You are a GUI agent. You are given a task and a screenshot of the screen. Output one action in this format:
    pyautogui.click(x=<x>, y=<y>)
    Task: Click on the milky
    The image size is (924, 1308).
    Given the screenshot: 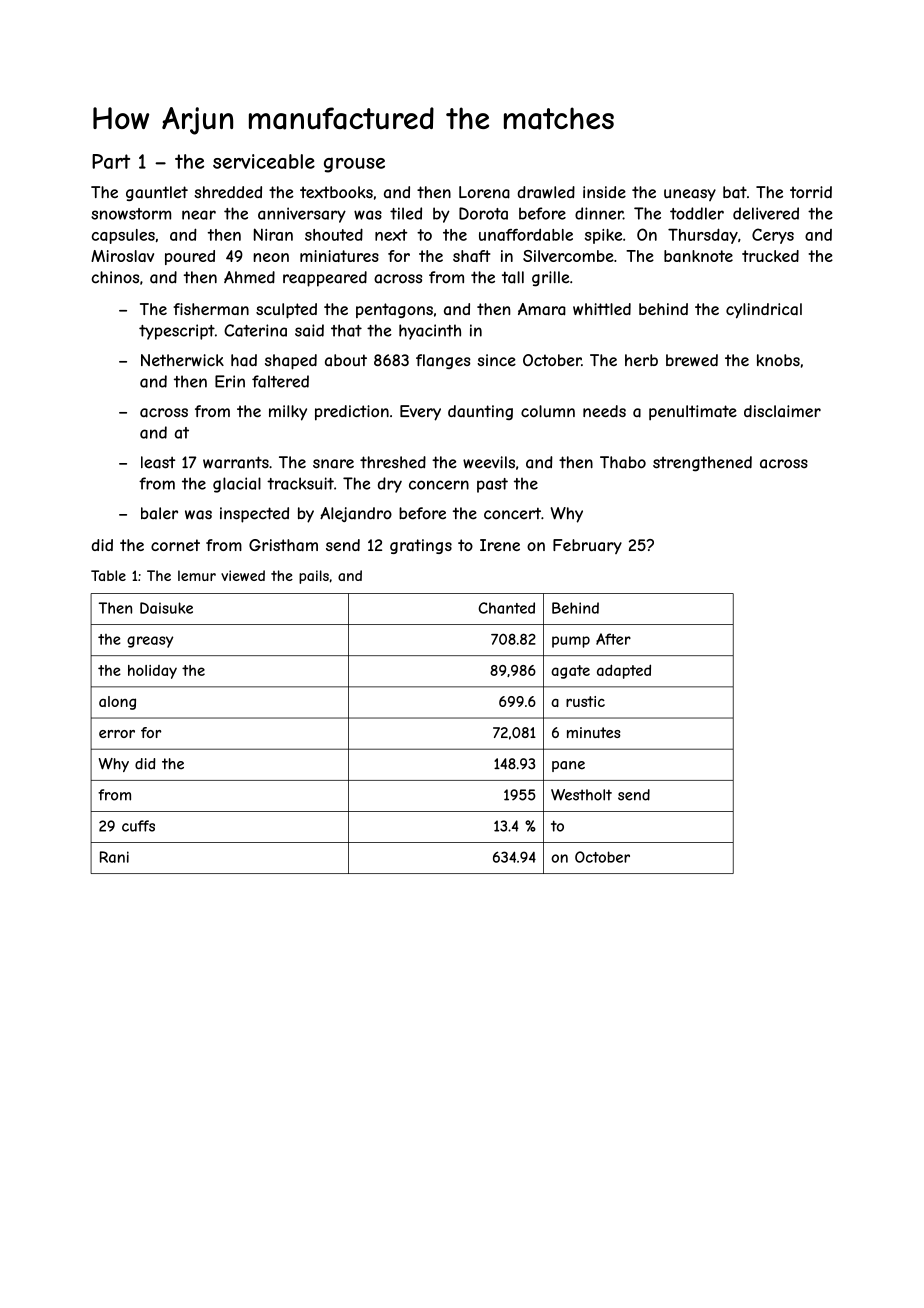 What is the action you would take?
    pyautogui.click(x=288, y=413)
